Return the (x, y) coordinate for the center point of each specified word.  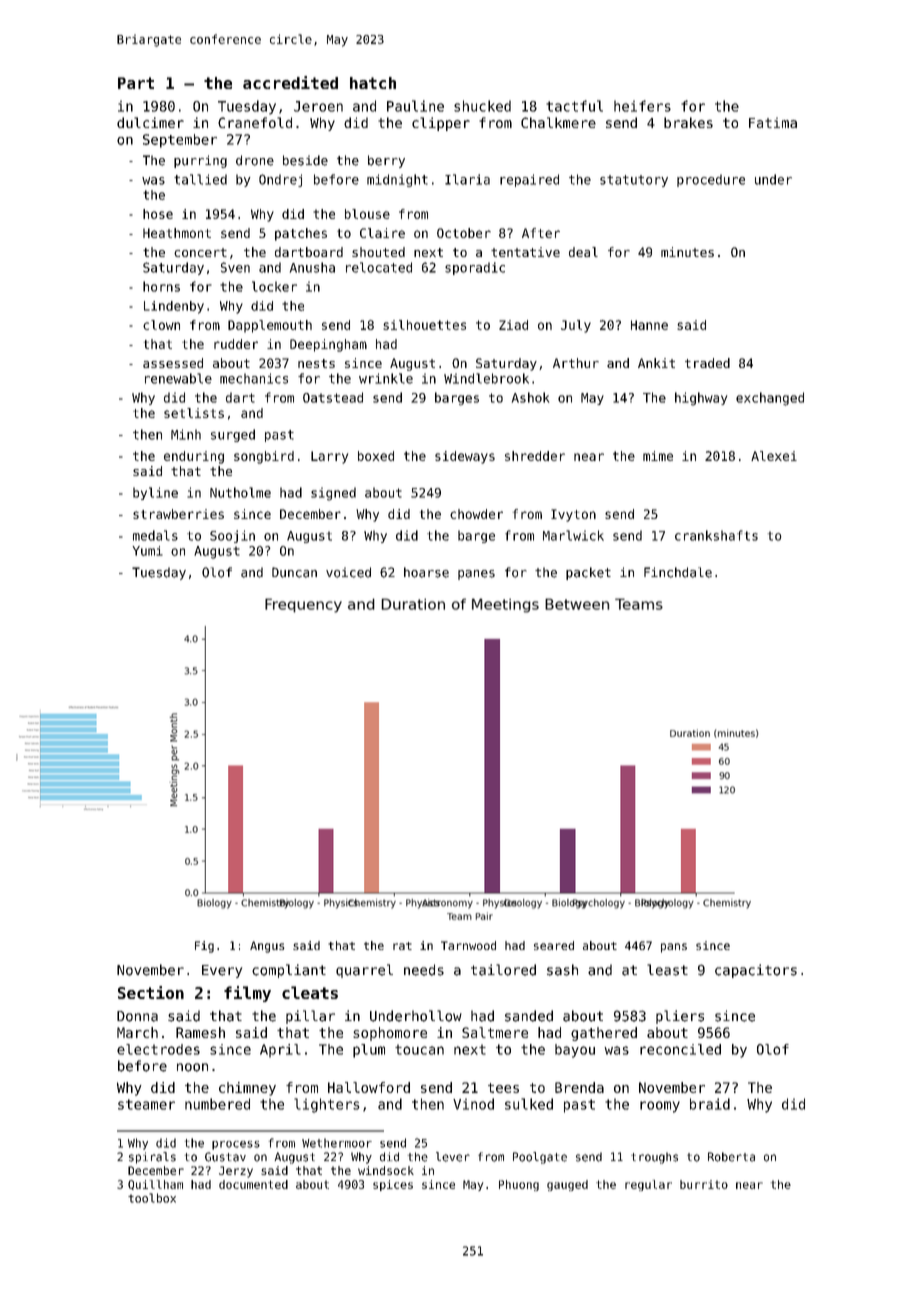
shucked (482, 106)
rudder (236, 344)
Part (136, 83)
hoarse (426, 572)
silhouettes (424, 325)
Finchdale (678, 572)
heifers (642, 106)
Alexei (774, 456)
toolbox (152, 1198)
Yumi (147, 551)
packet (588, 573)
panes (476, 575)
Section (151, 992)
